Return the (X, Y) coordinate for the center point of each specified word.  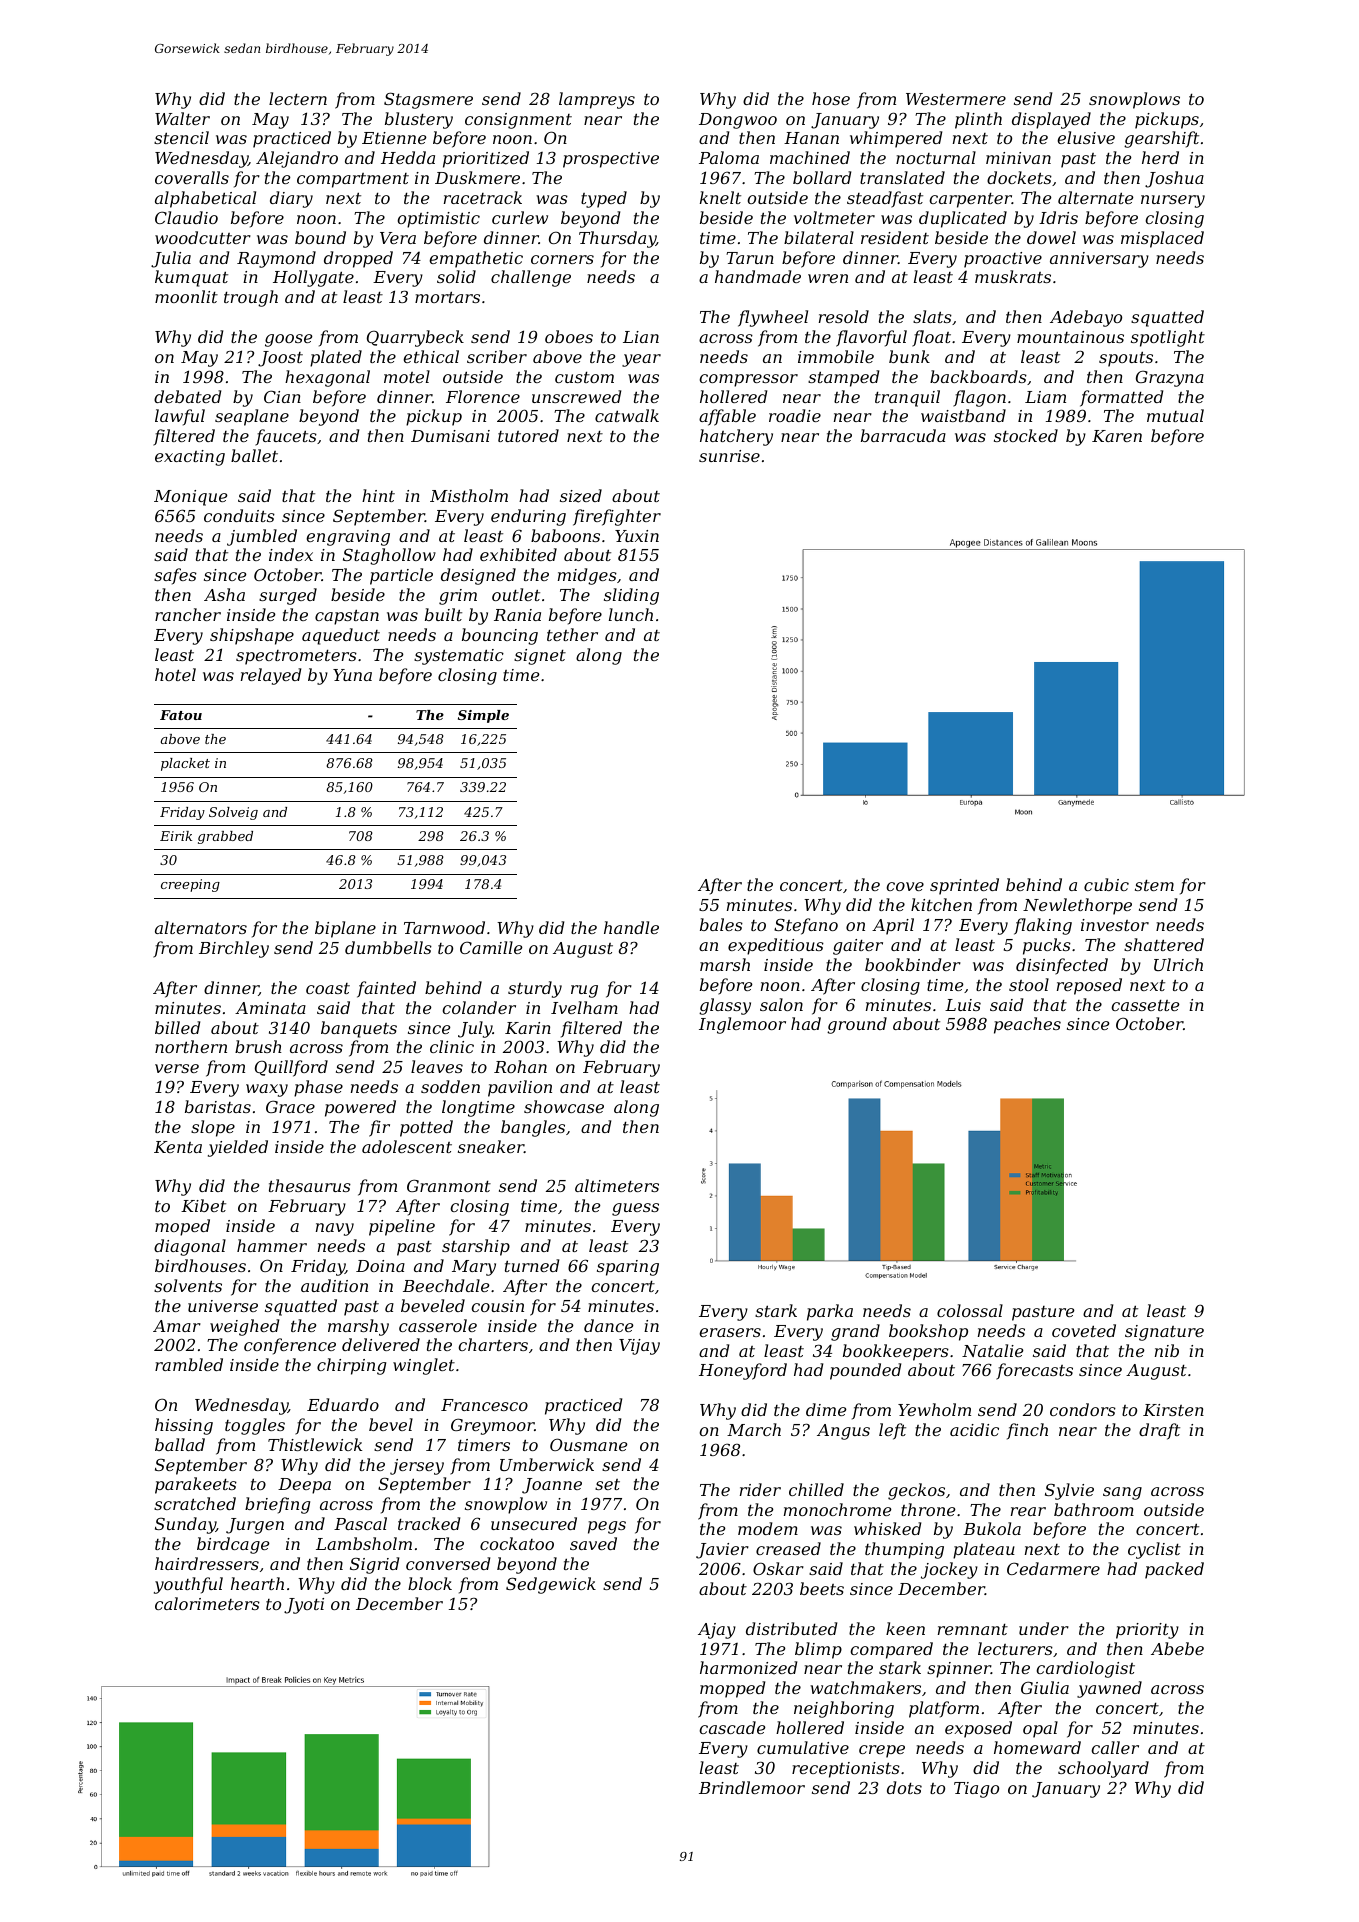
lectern (298, 98)
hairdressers (207, 1563)
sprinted (964, 886)
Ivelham (584, 1007)
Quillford (291, 1068)
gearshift (1161, 139)
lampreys (597, 100)
